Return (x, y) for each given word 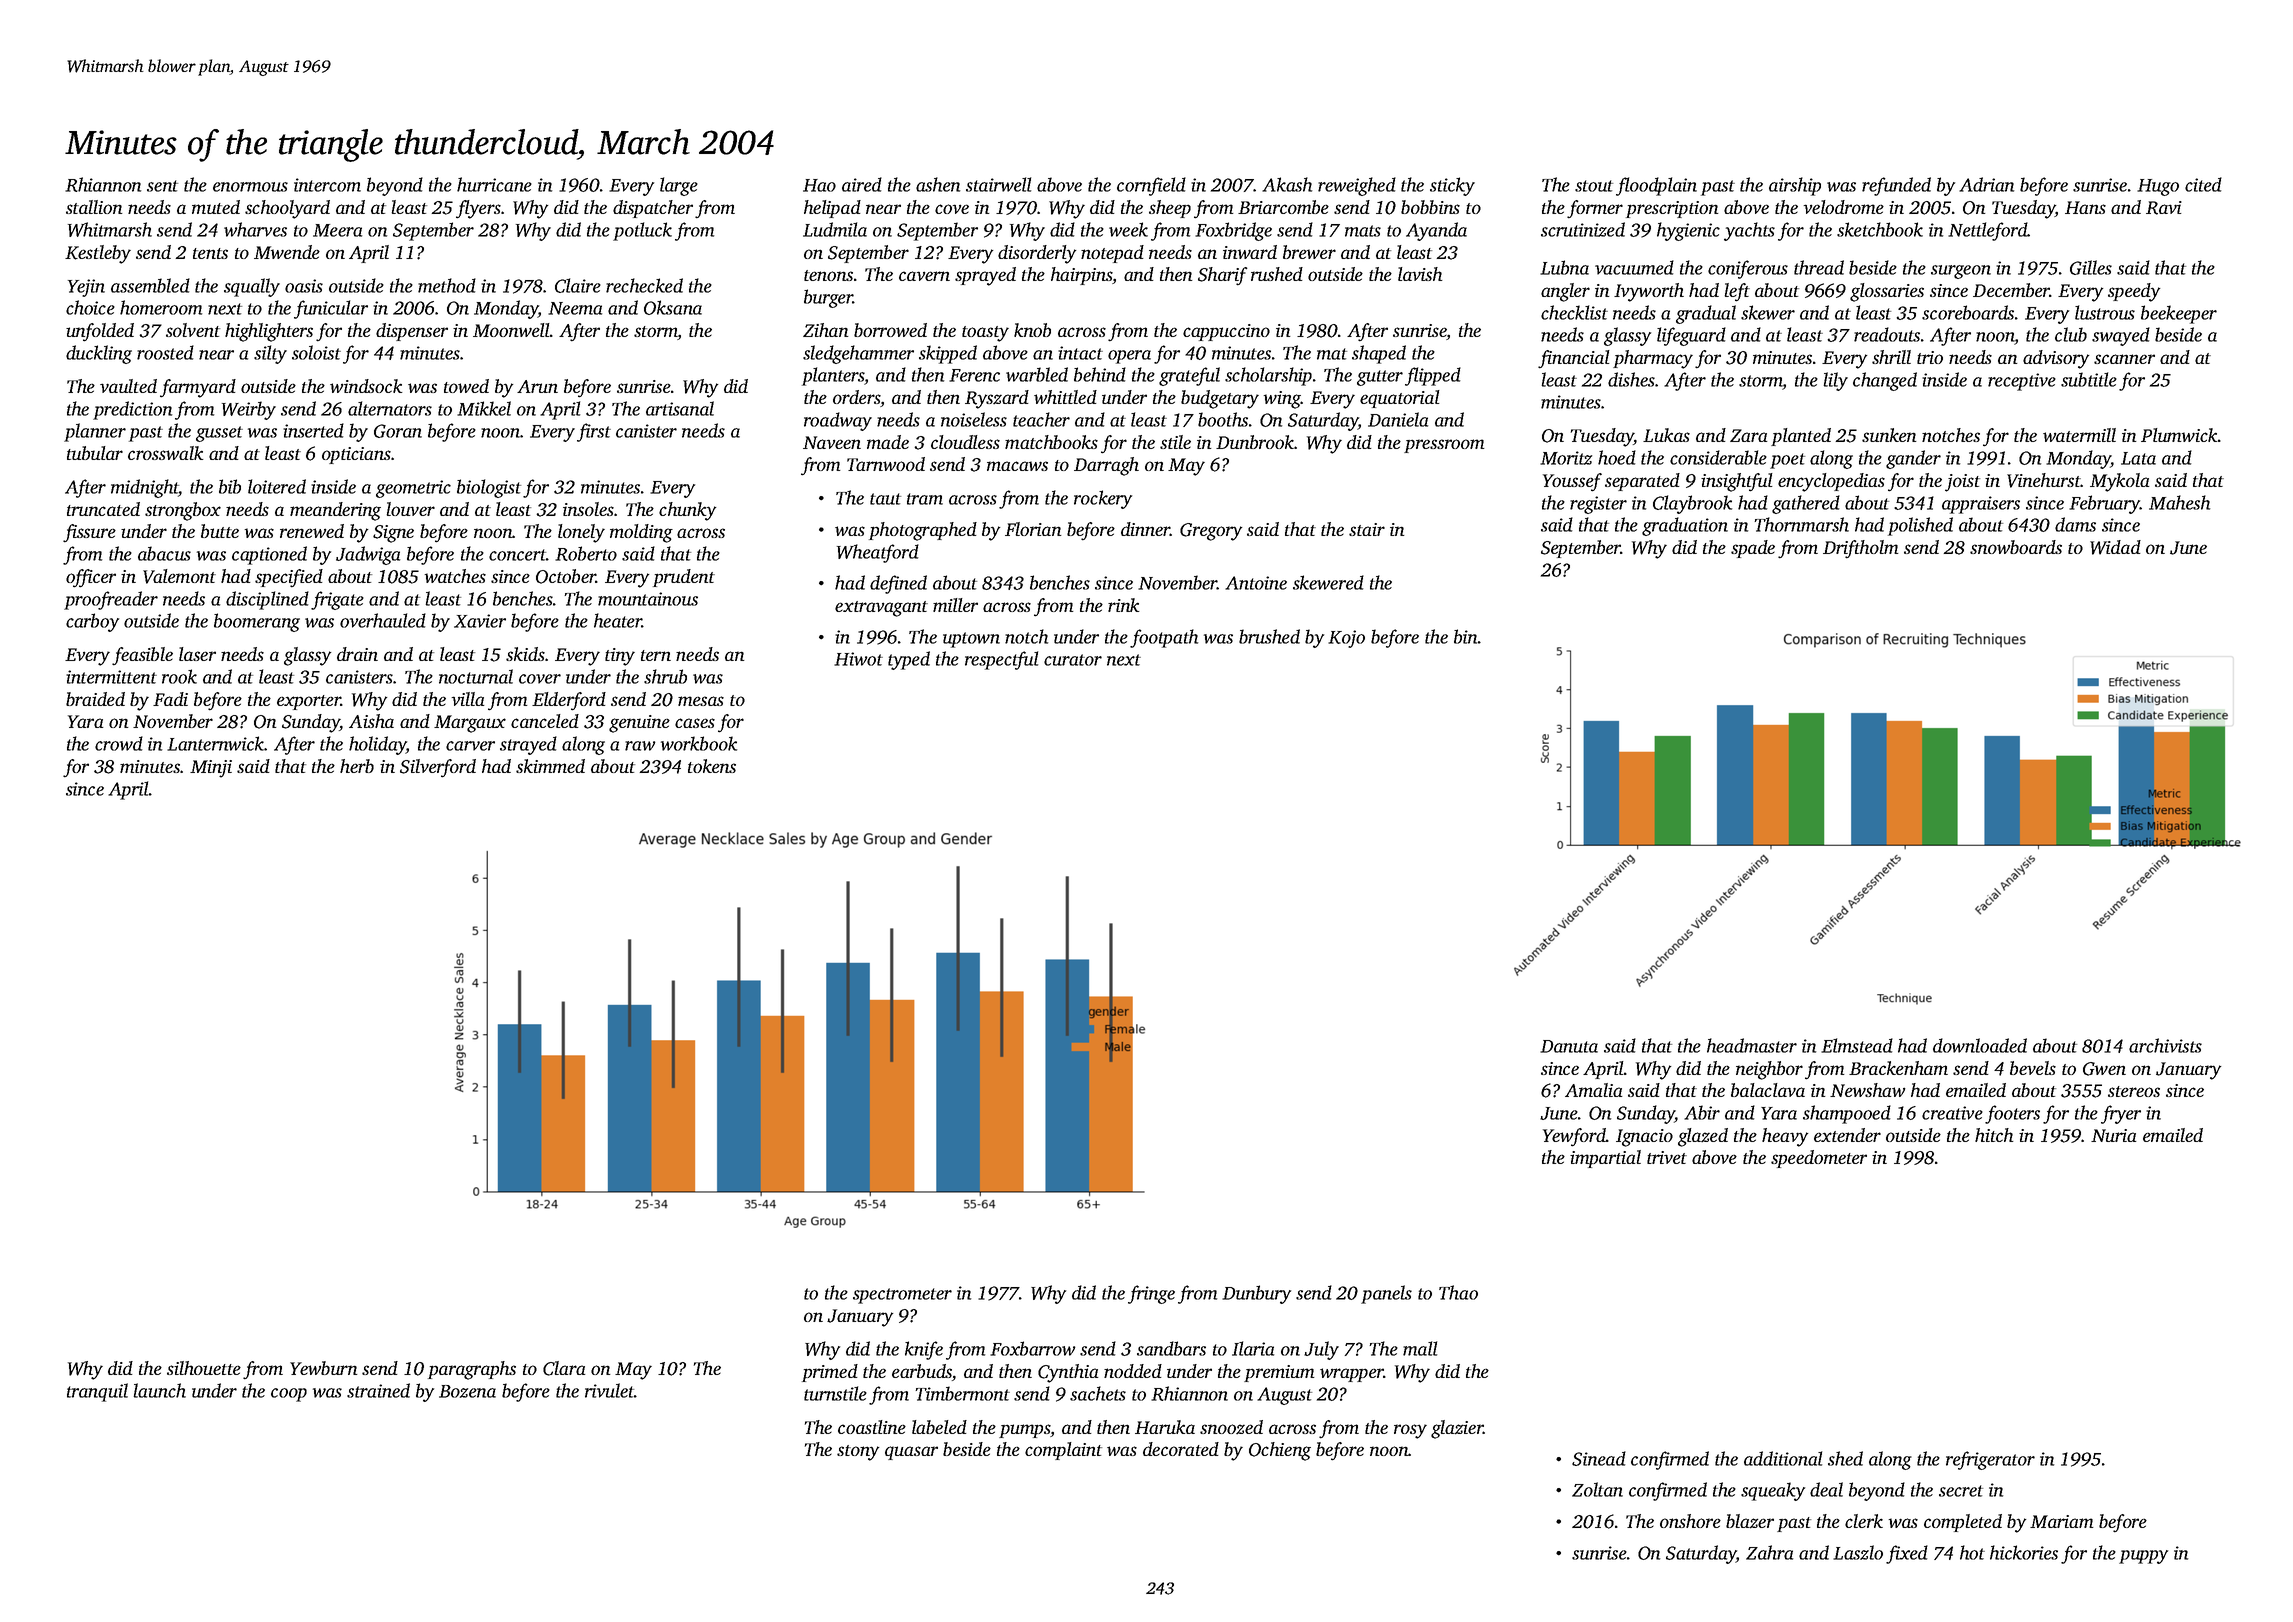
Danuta (1569, 1046)
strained (378, 1390)
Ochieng (1280, 1451)
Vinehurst (2044, 480)
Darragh (1106, 466)
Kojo (1346, 639)
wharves (255, 229)
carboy (92, 622)
